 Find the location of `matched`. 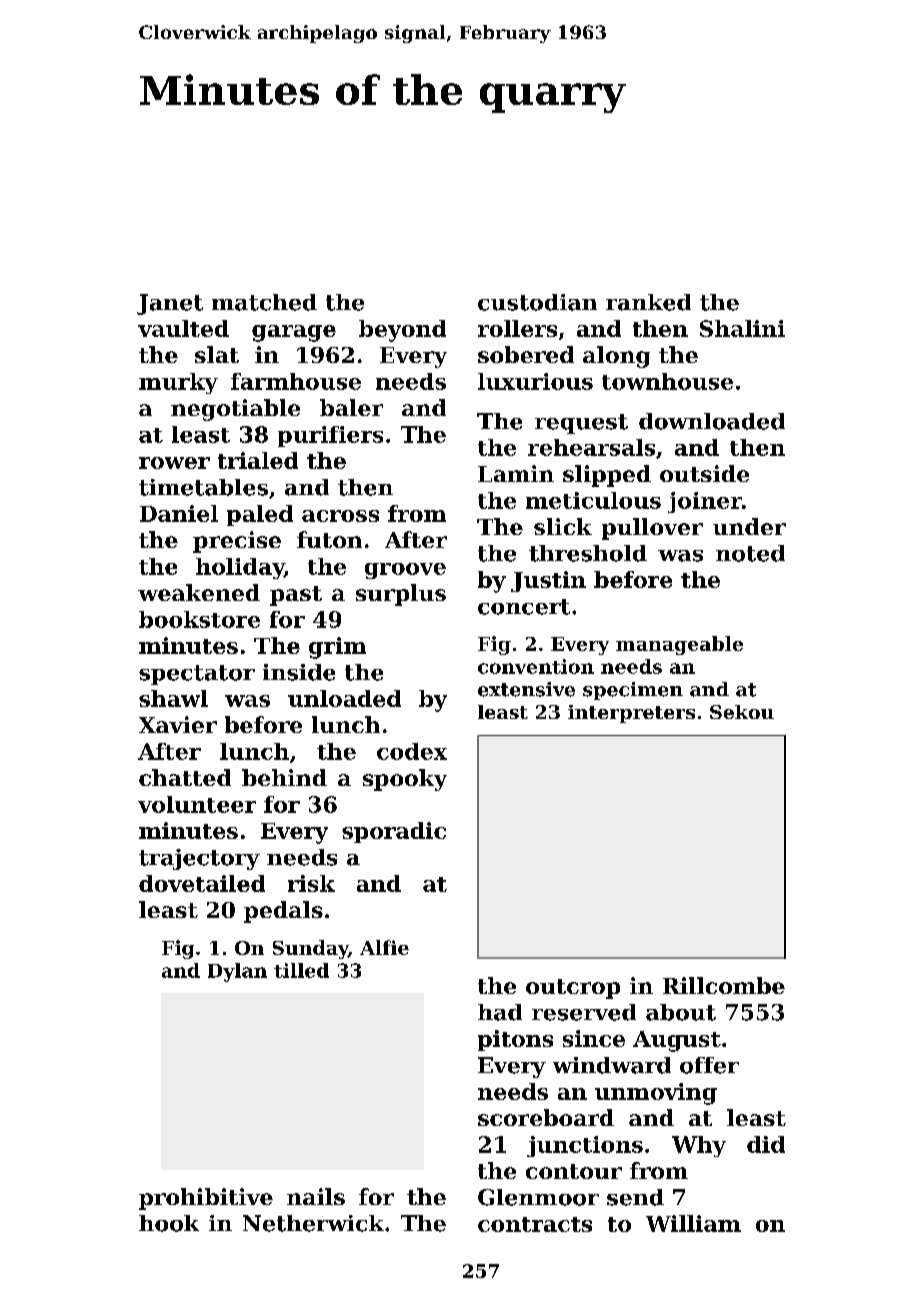

matched is located at coordinates (264, 302).
